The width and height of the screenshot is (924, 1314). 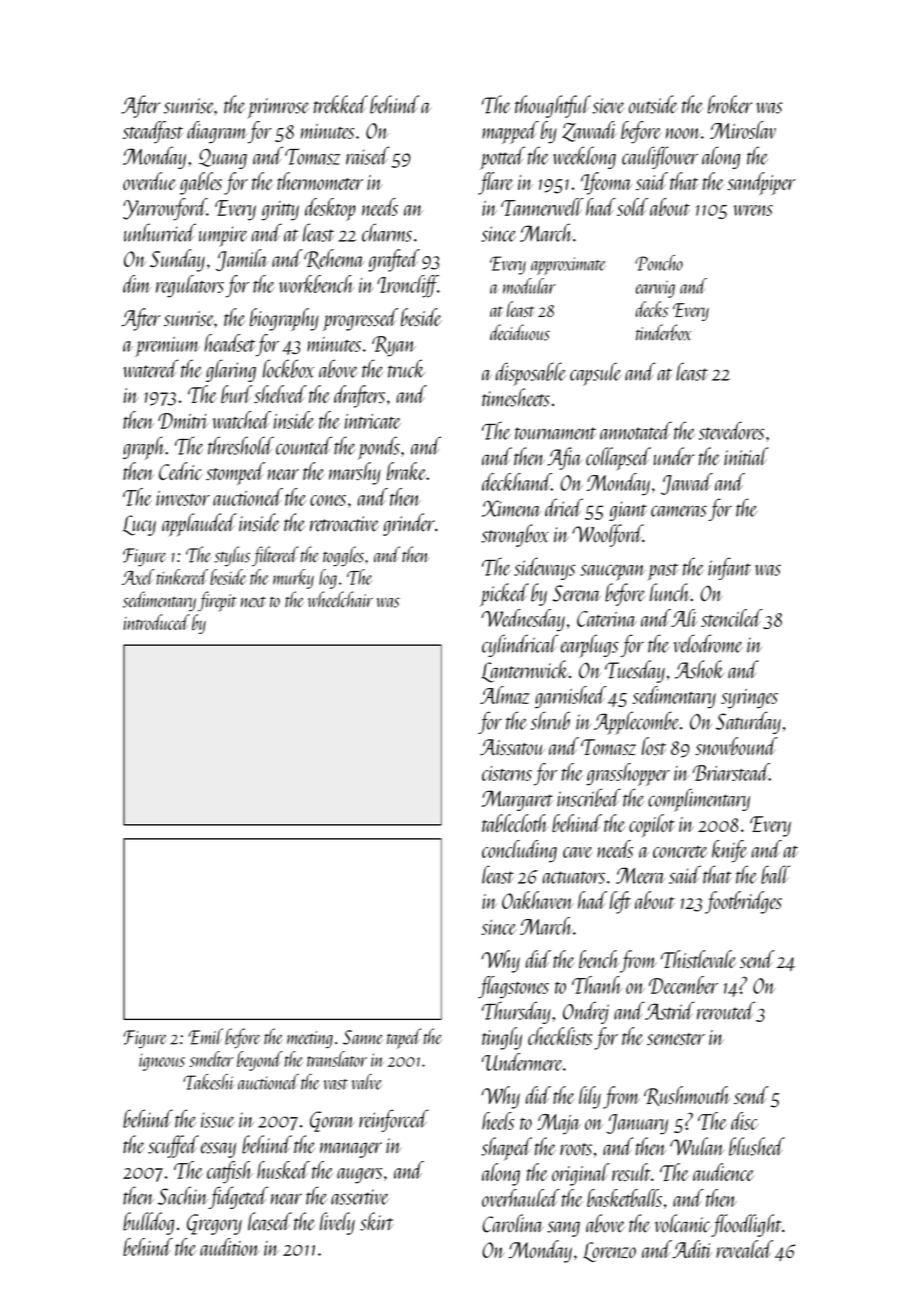 What do you see at coordinates (660, 157) in the screenshot?
I see `cauliflower` at bounding box center [660, 157].
